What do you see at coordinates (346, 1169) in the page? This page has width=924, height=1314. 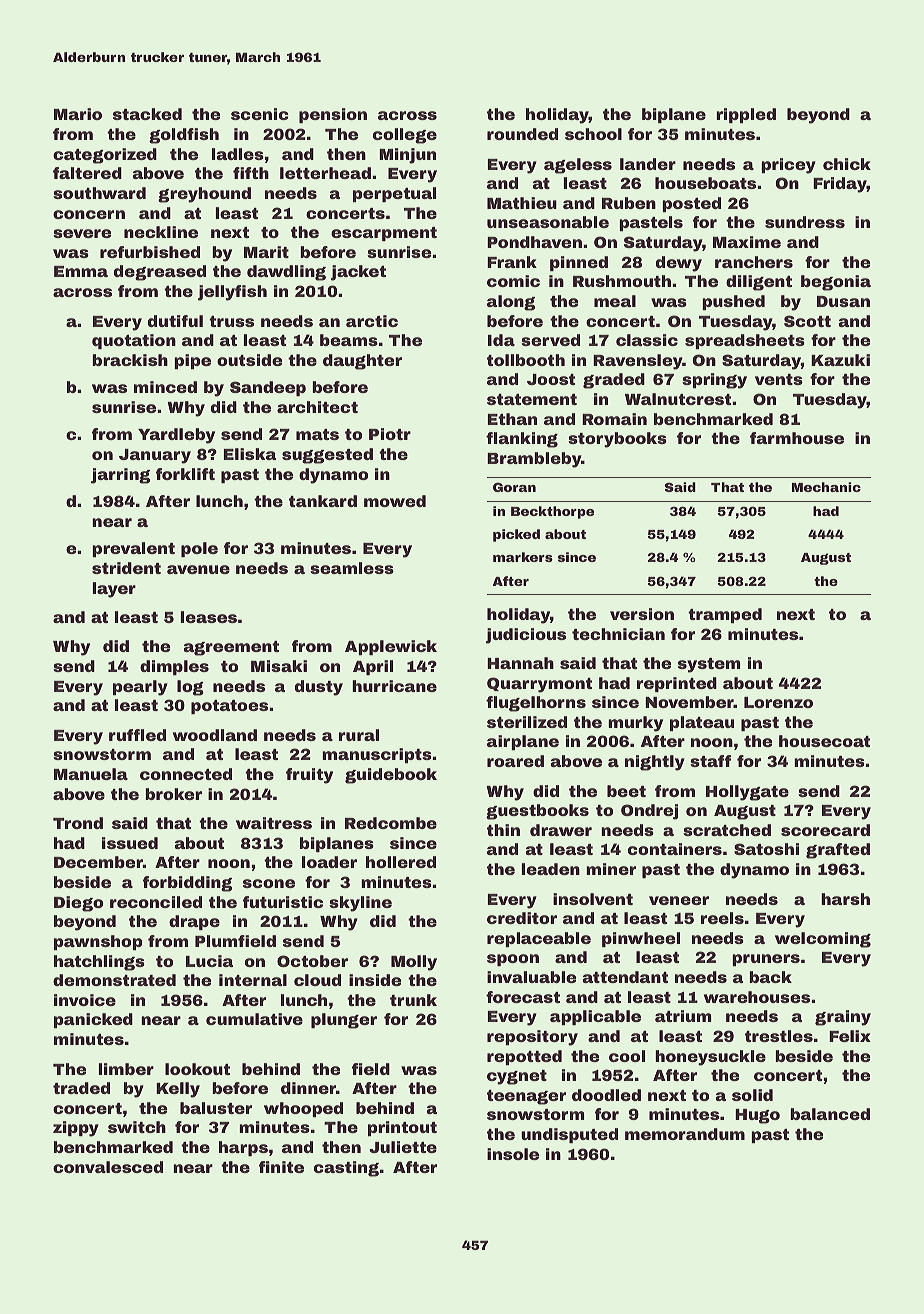 I see `casting` at bounding box center [346, 1169].
